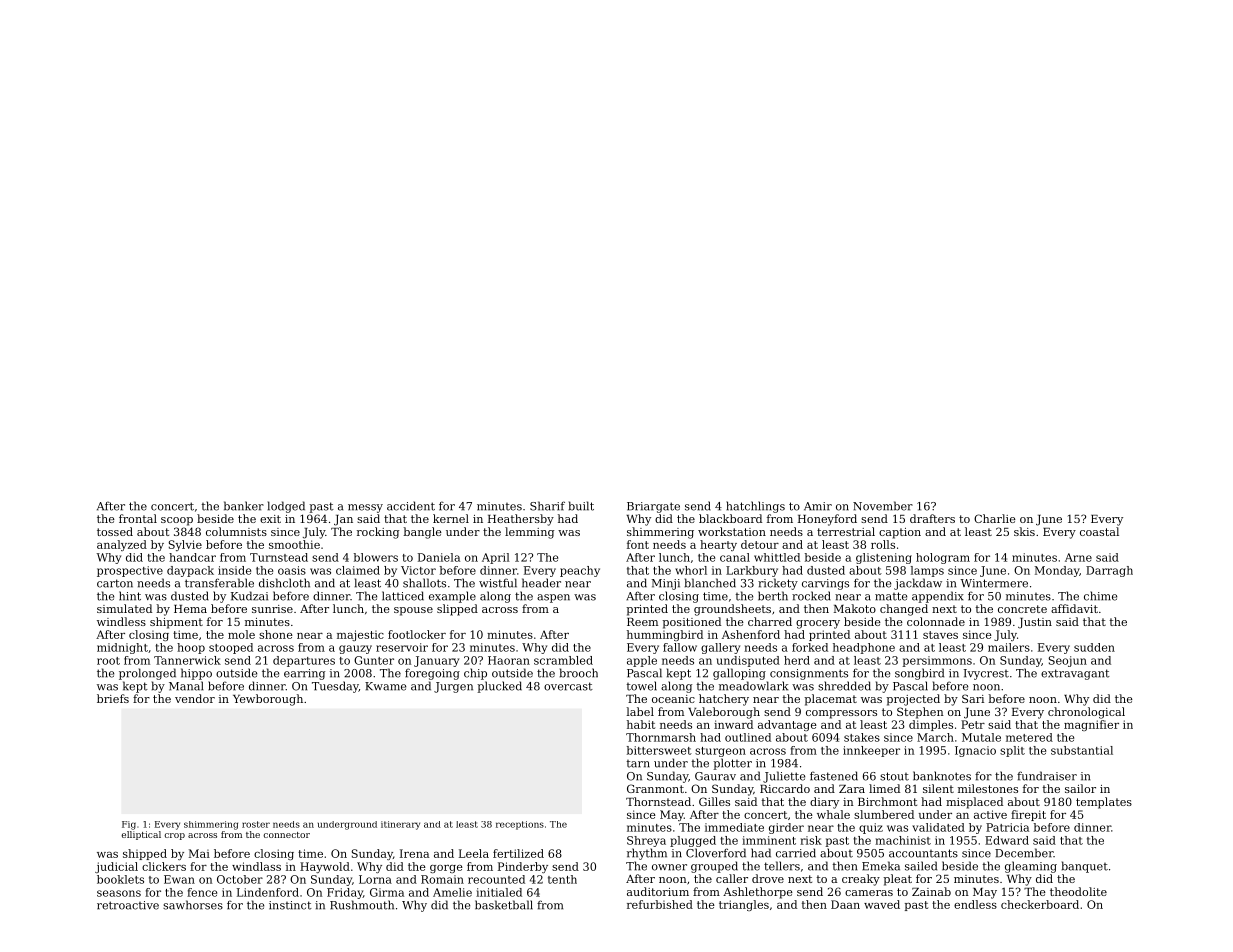 This screenshot has width=1233, height=952. I want to click on messy, so click(365, 508).
